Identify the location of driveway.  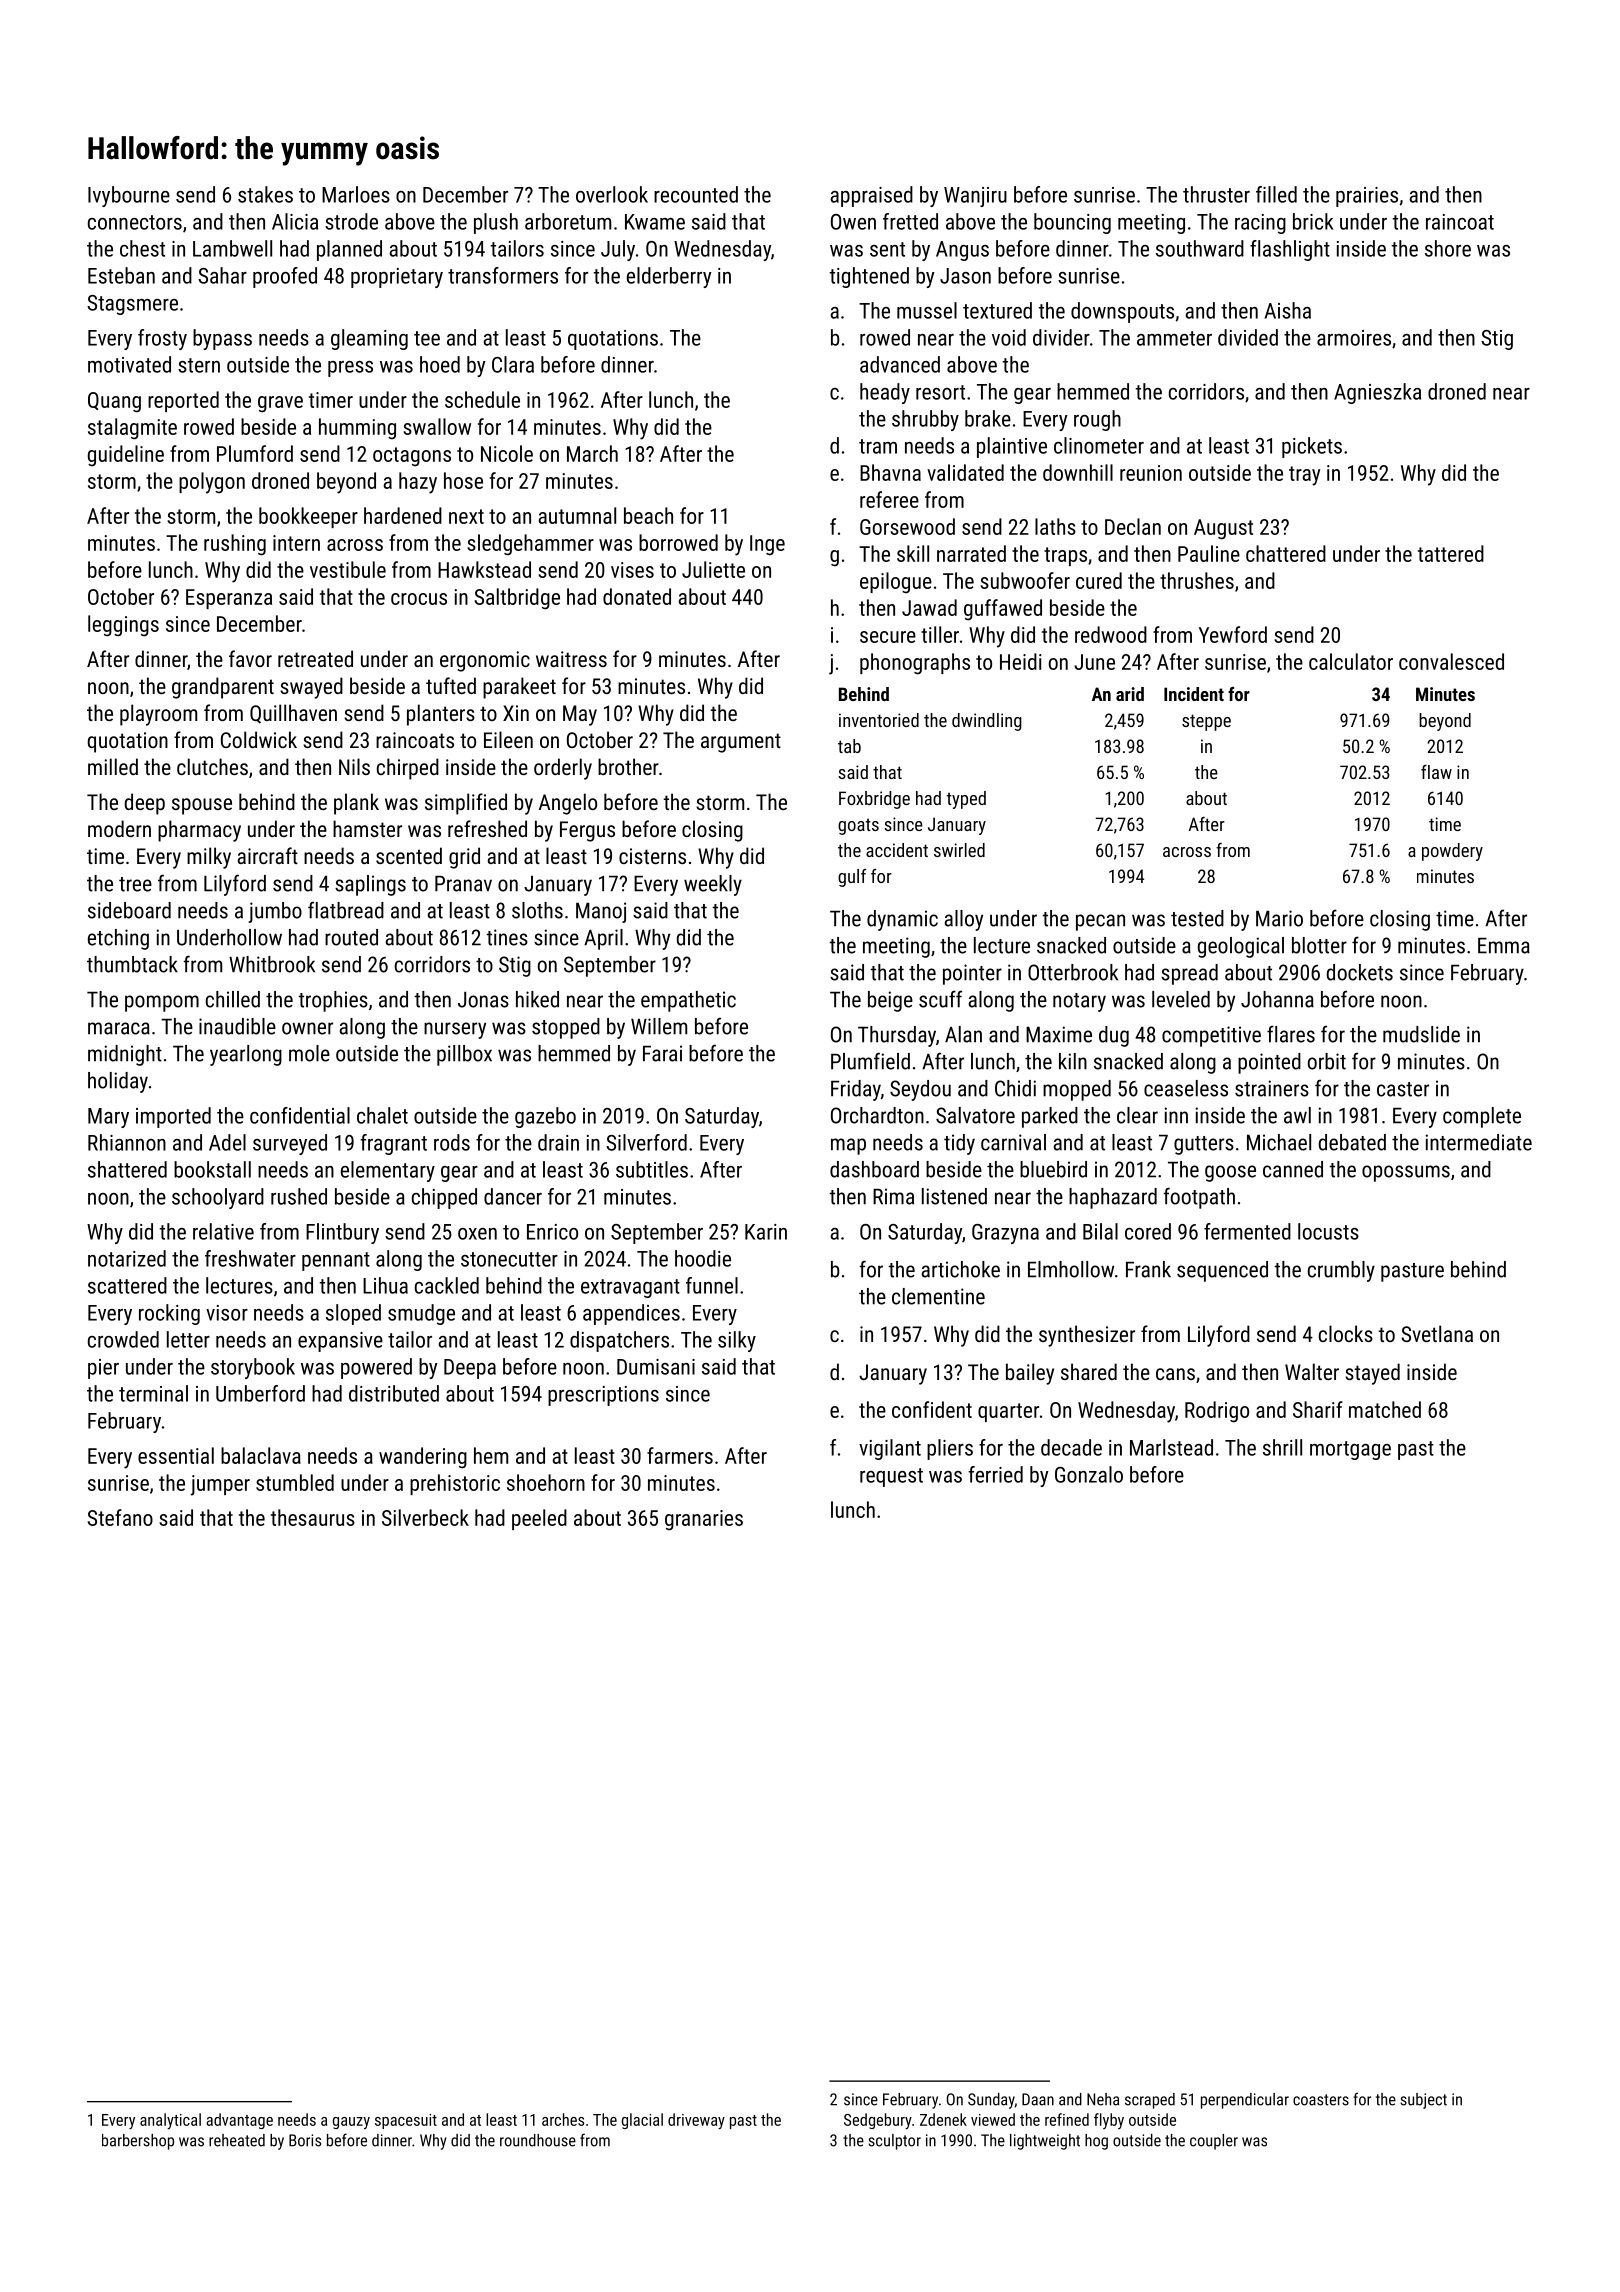
(696, 2121).
